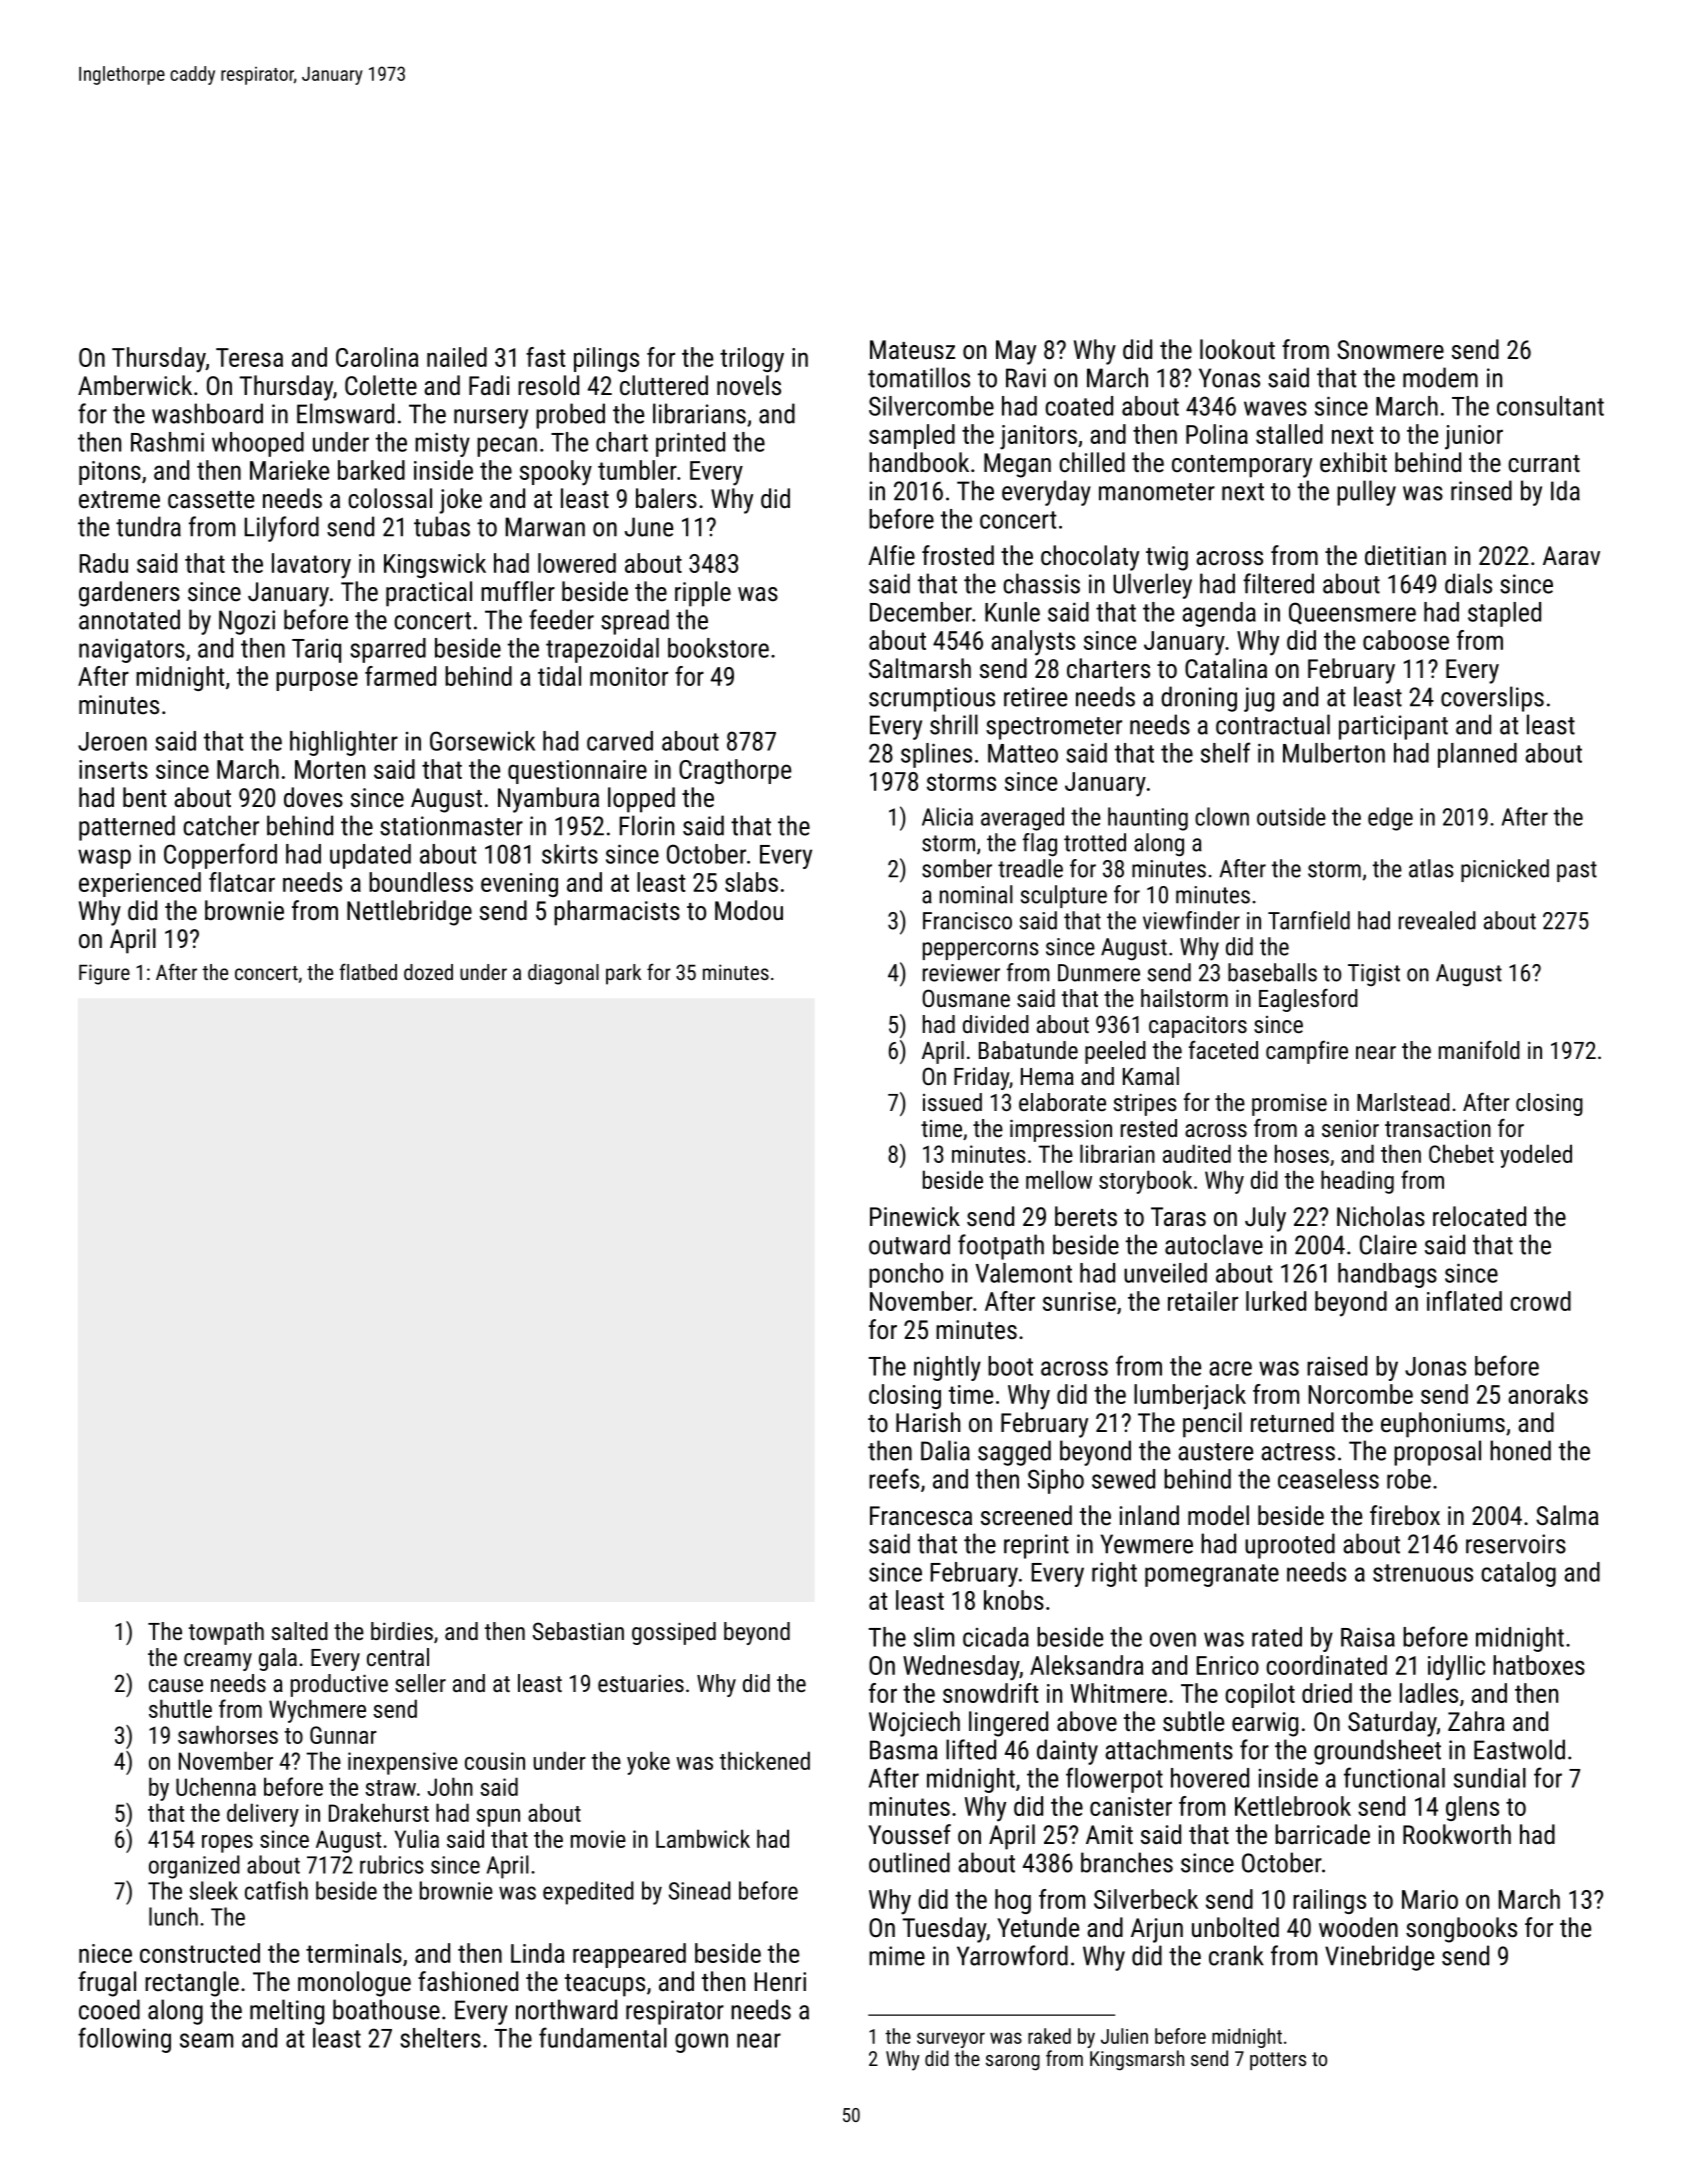 Image resolution: width=1683 pixels, height=2178 pixels. I want to click on splines, so click(936, 755).
